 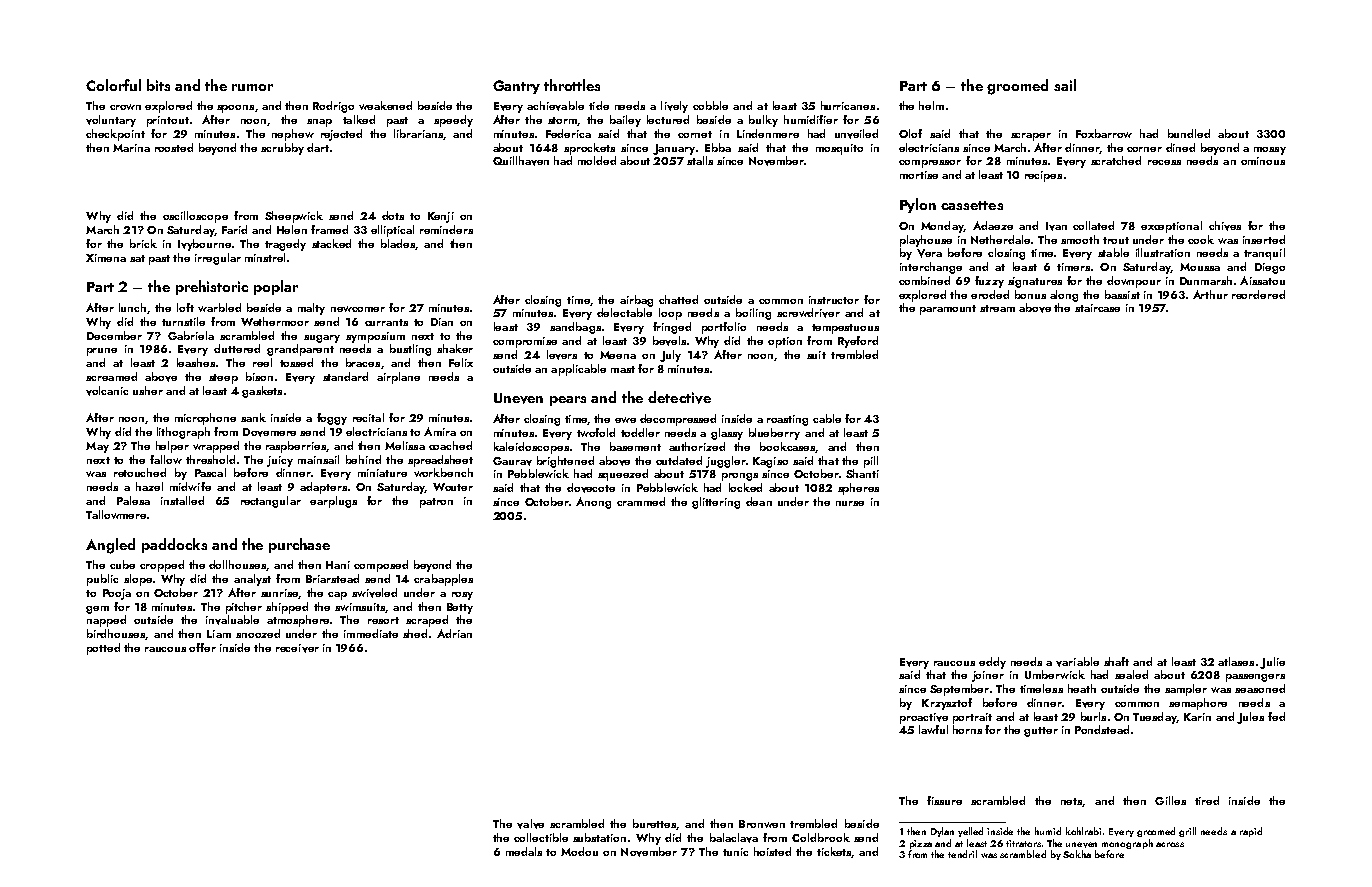 What do you see at coordinates (252, 87) in the document?
I see `rumor` at bounding box center [252, 87].
